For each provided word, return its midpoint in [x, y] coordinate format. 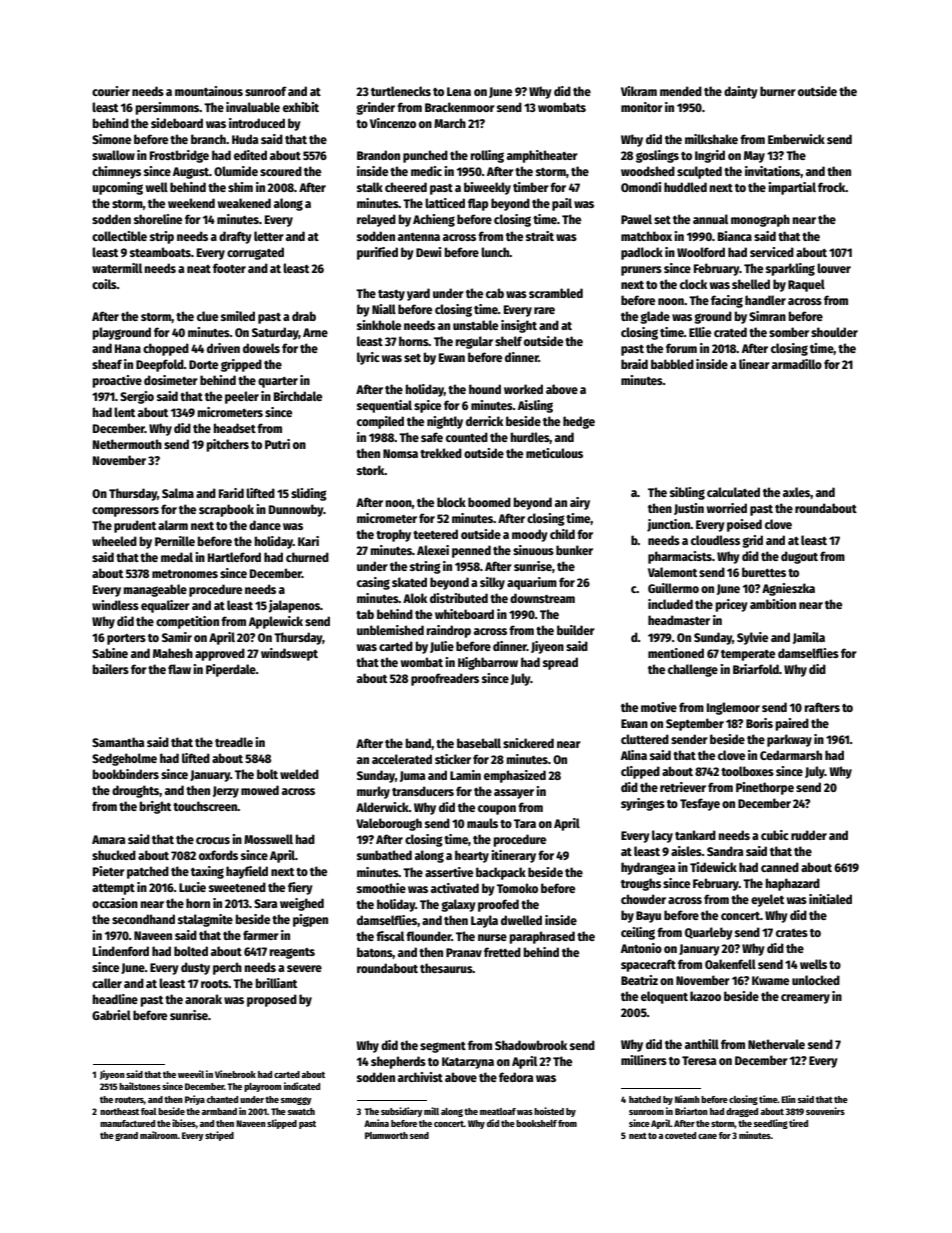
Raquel [806, 285]
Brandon [378, 155]
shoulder [834, 332]
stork [371, 470]
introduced [257, 123]
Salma [178, 493]
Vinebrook [235, 1074]
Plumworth [386, 1135]
